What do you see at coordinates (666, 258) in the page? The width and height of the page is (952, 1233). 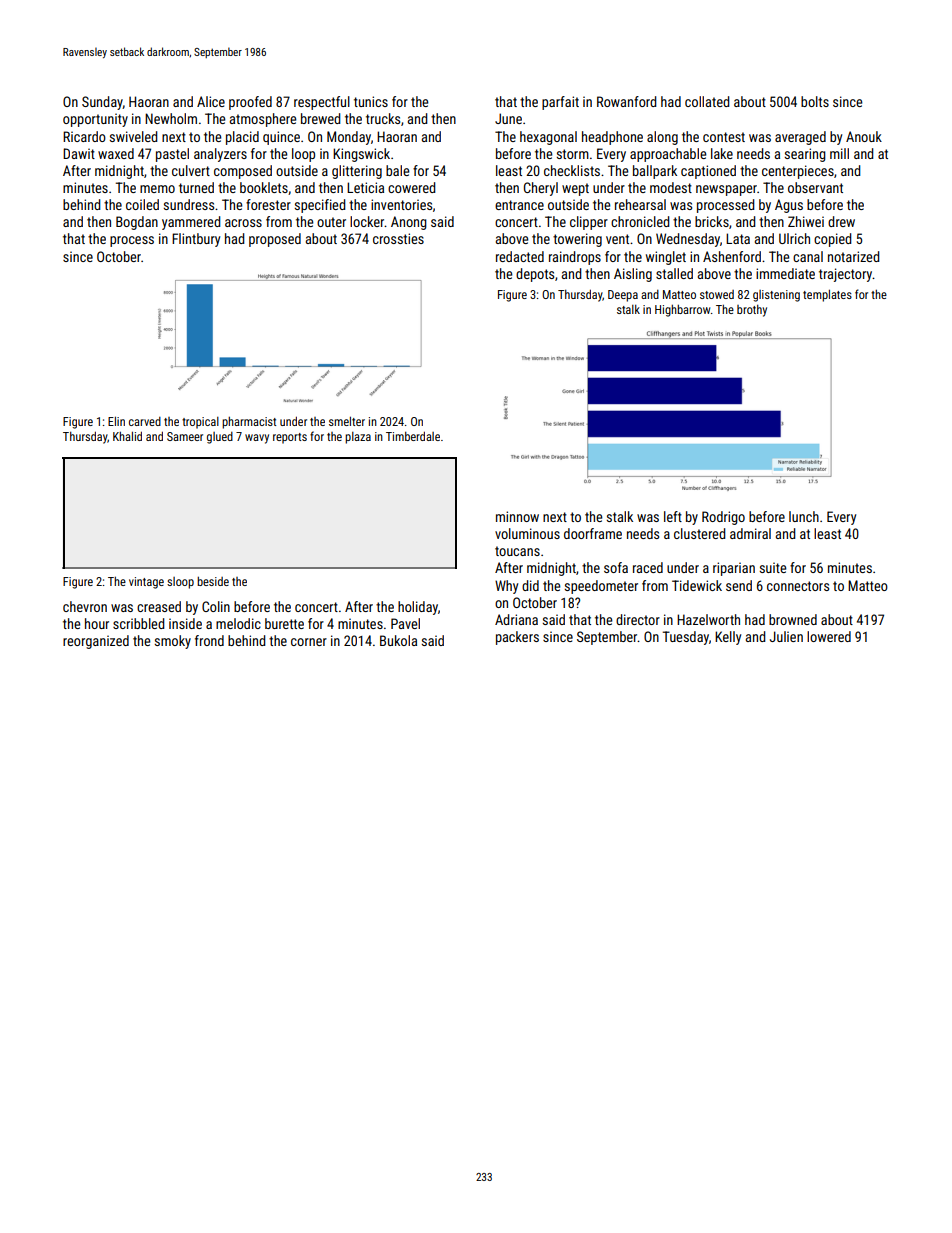 I see `winglet` at bounding box center [666, 258].
